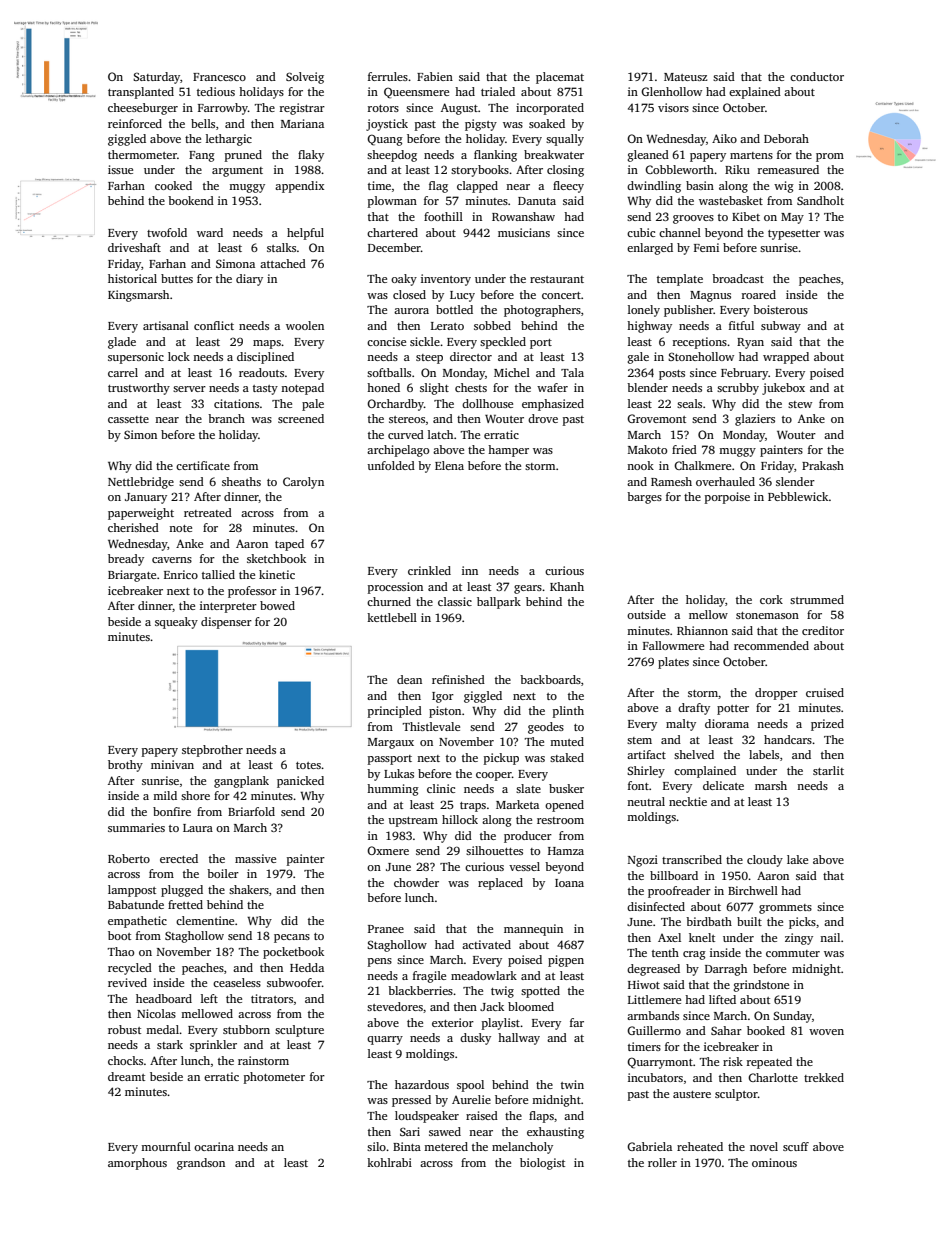 This document has width=952, height=1233. I want to click on hamper, so click(508, 451).
